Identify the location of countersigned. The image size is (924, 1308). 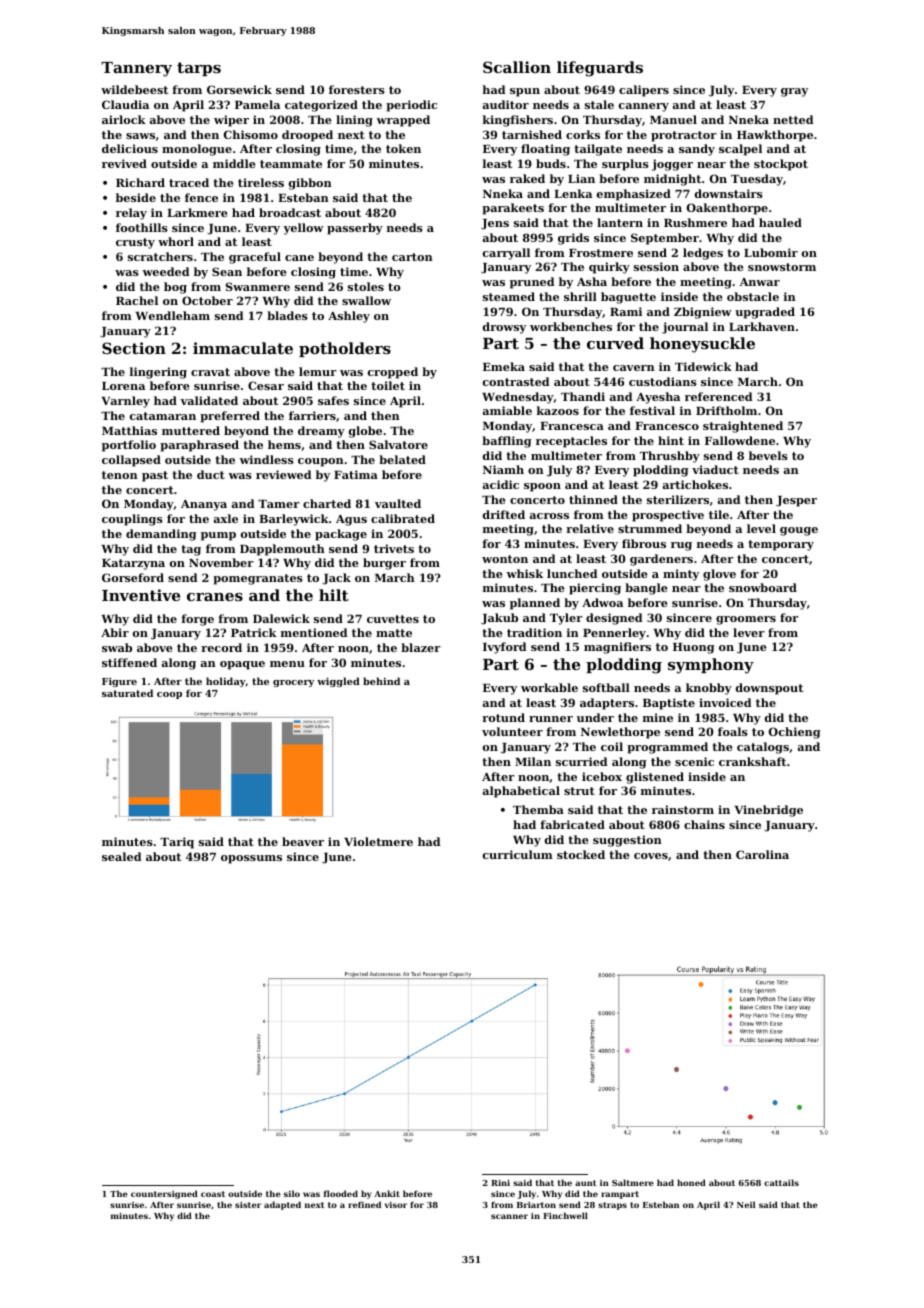
(164, 1194).
